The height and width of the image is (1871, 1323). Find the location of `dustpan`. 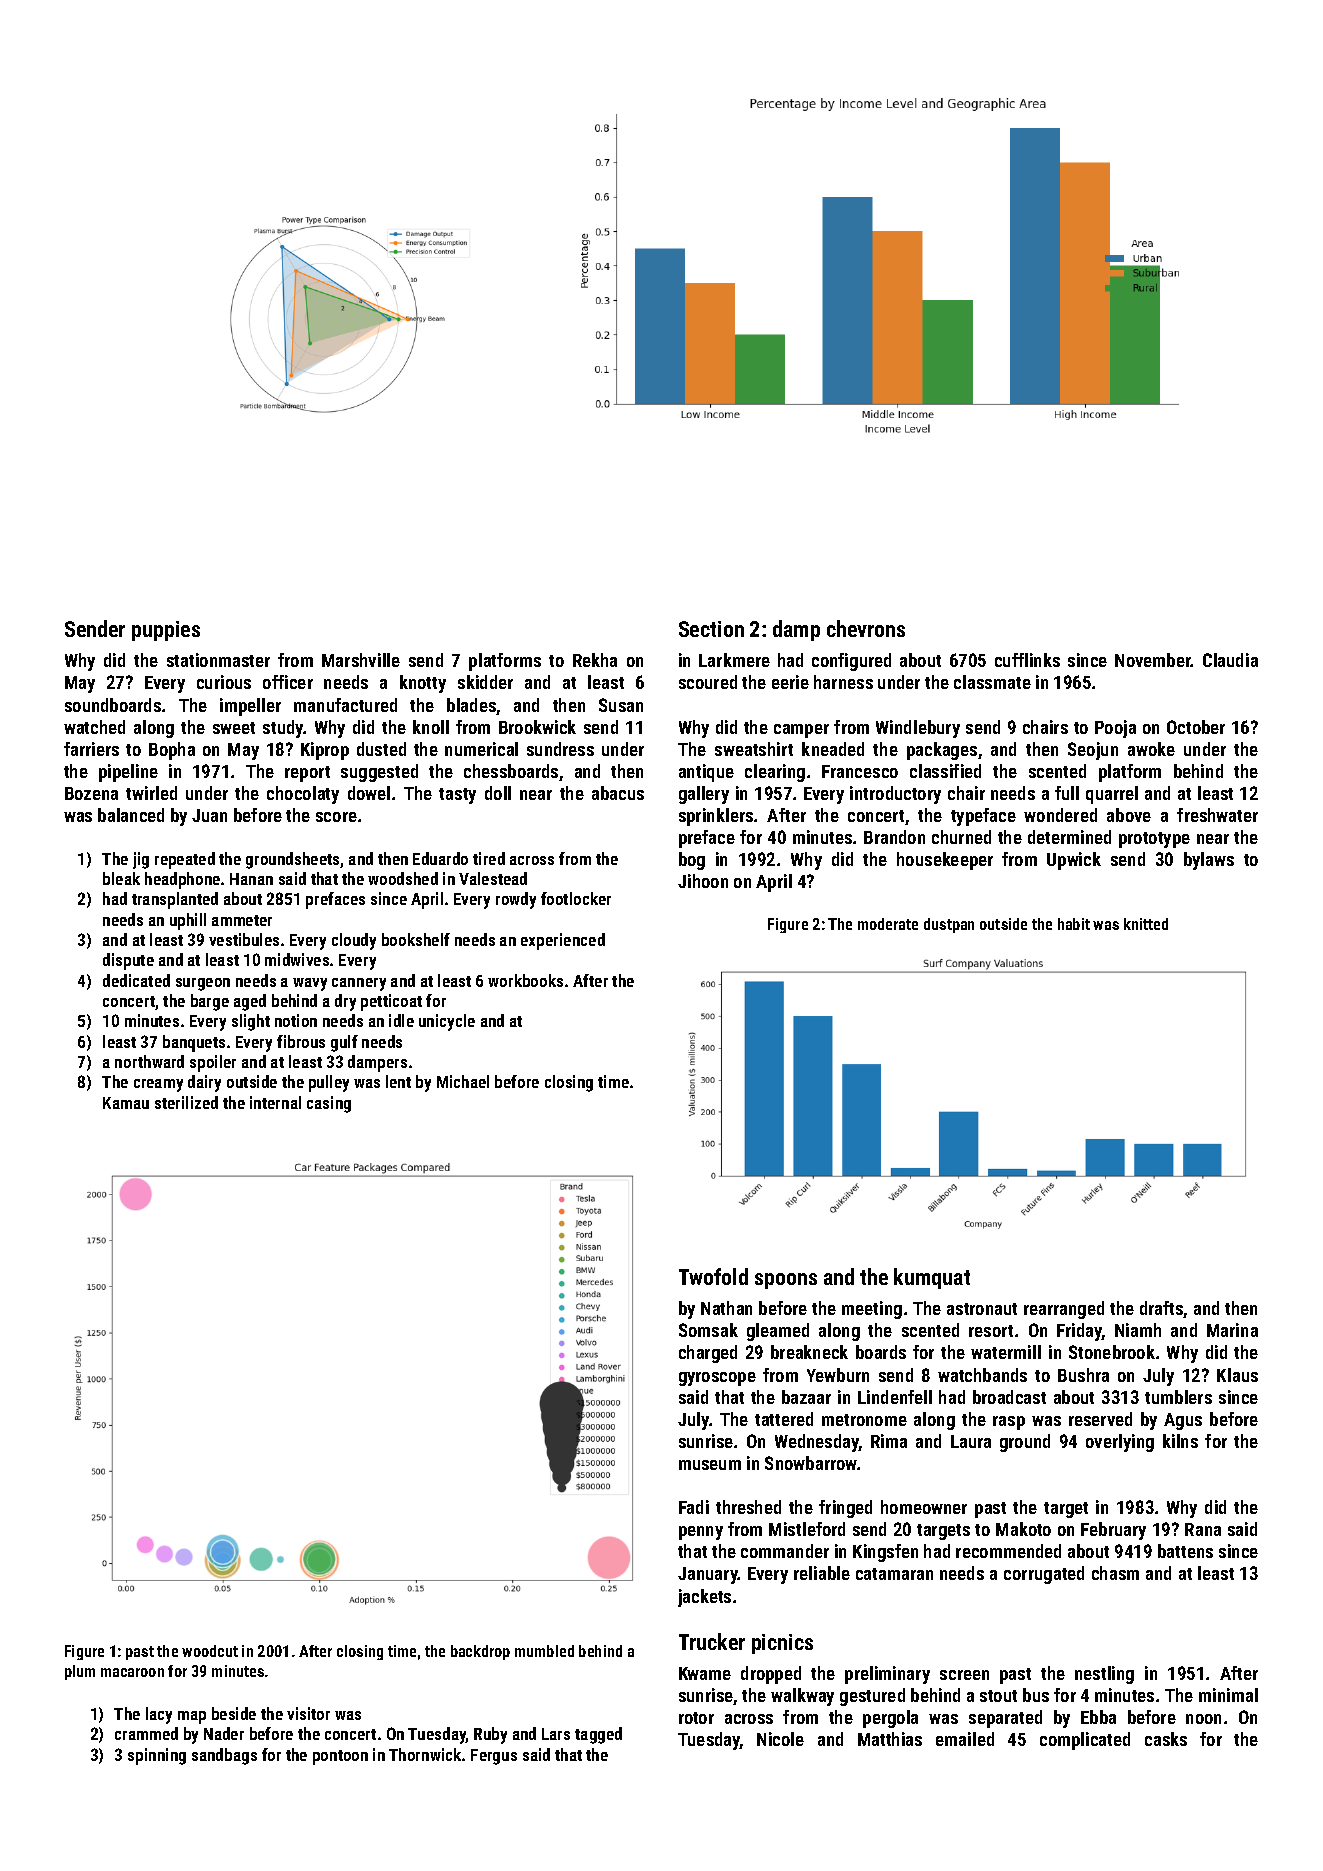

dustpan is located at coordinates (949, 925).
